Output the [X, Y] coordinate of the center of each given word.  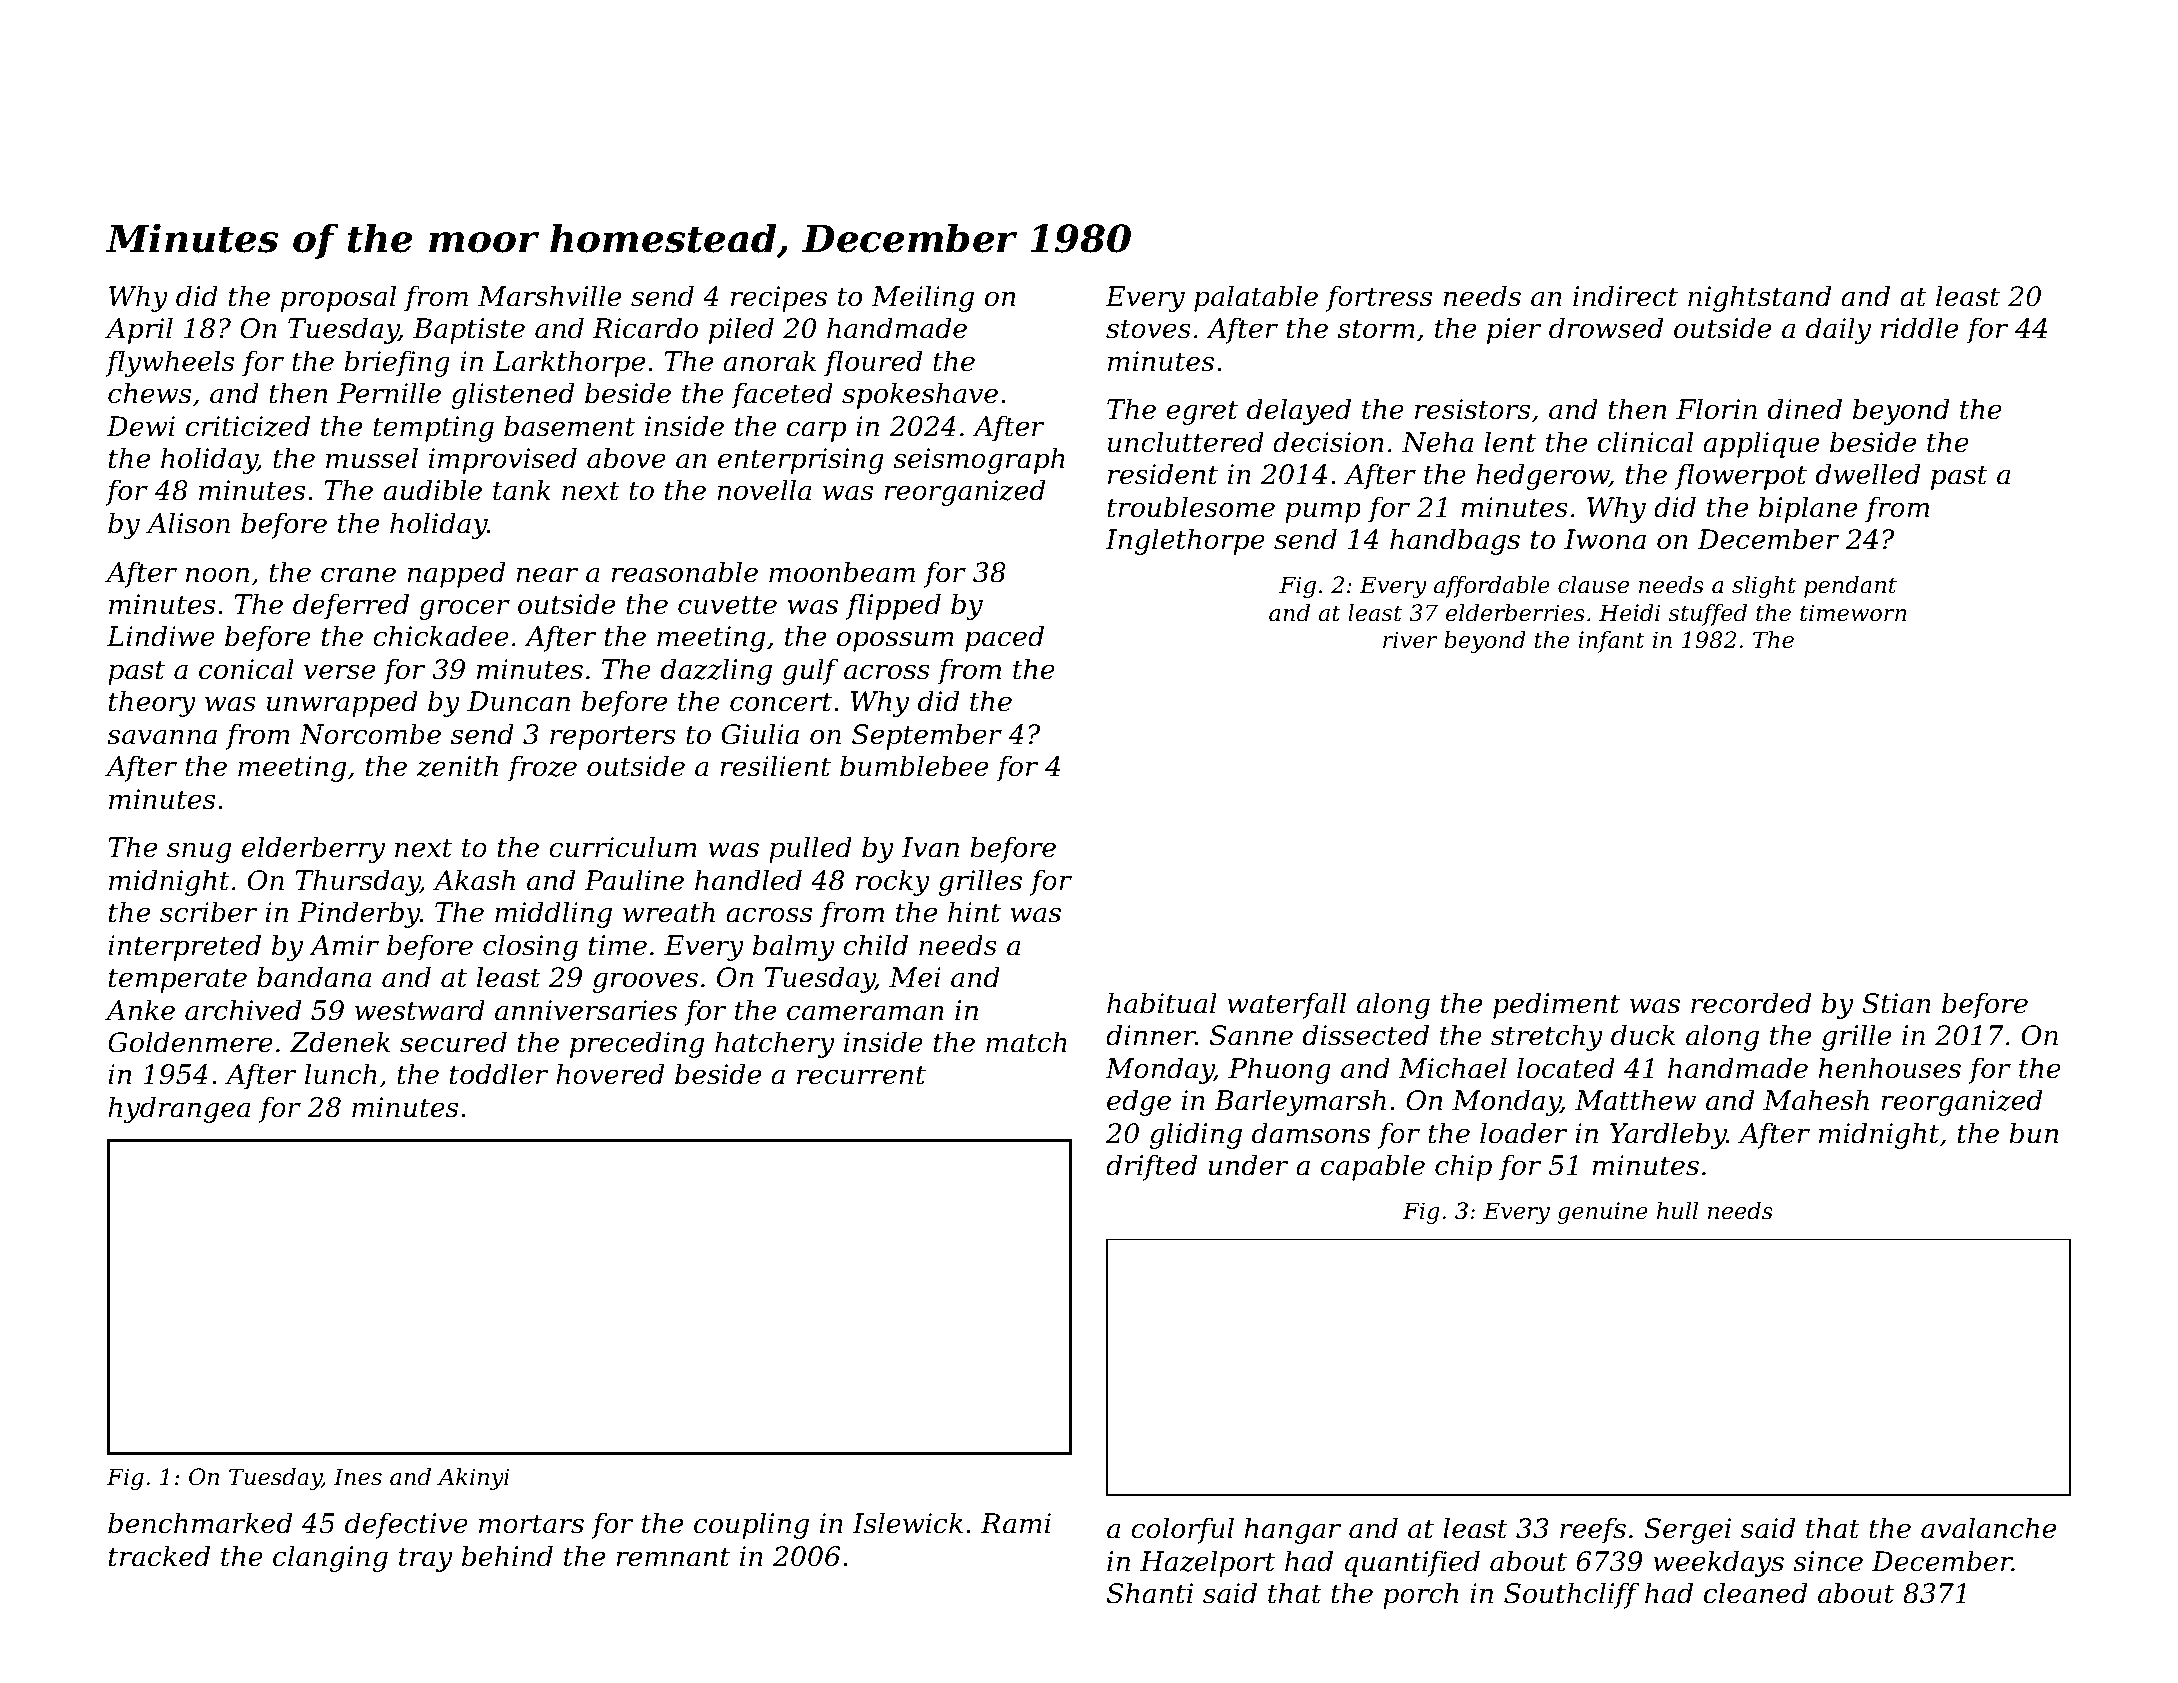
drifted [1151, 1167]
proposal [338, 298]
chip [1463, 1167]
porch [1420, 1595]
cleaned [1755, 1593]
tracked [159, 1556]
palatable [1256, 298]
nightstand [1759, 298]
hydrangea [179, 1109]
